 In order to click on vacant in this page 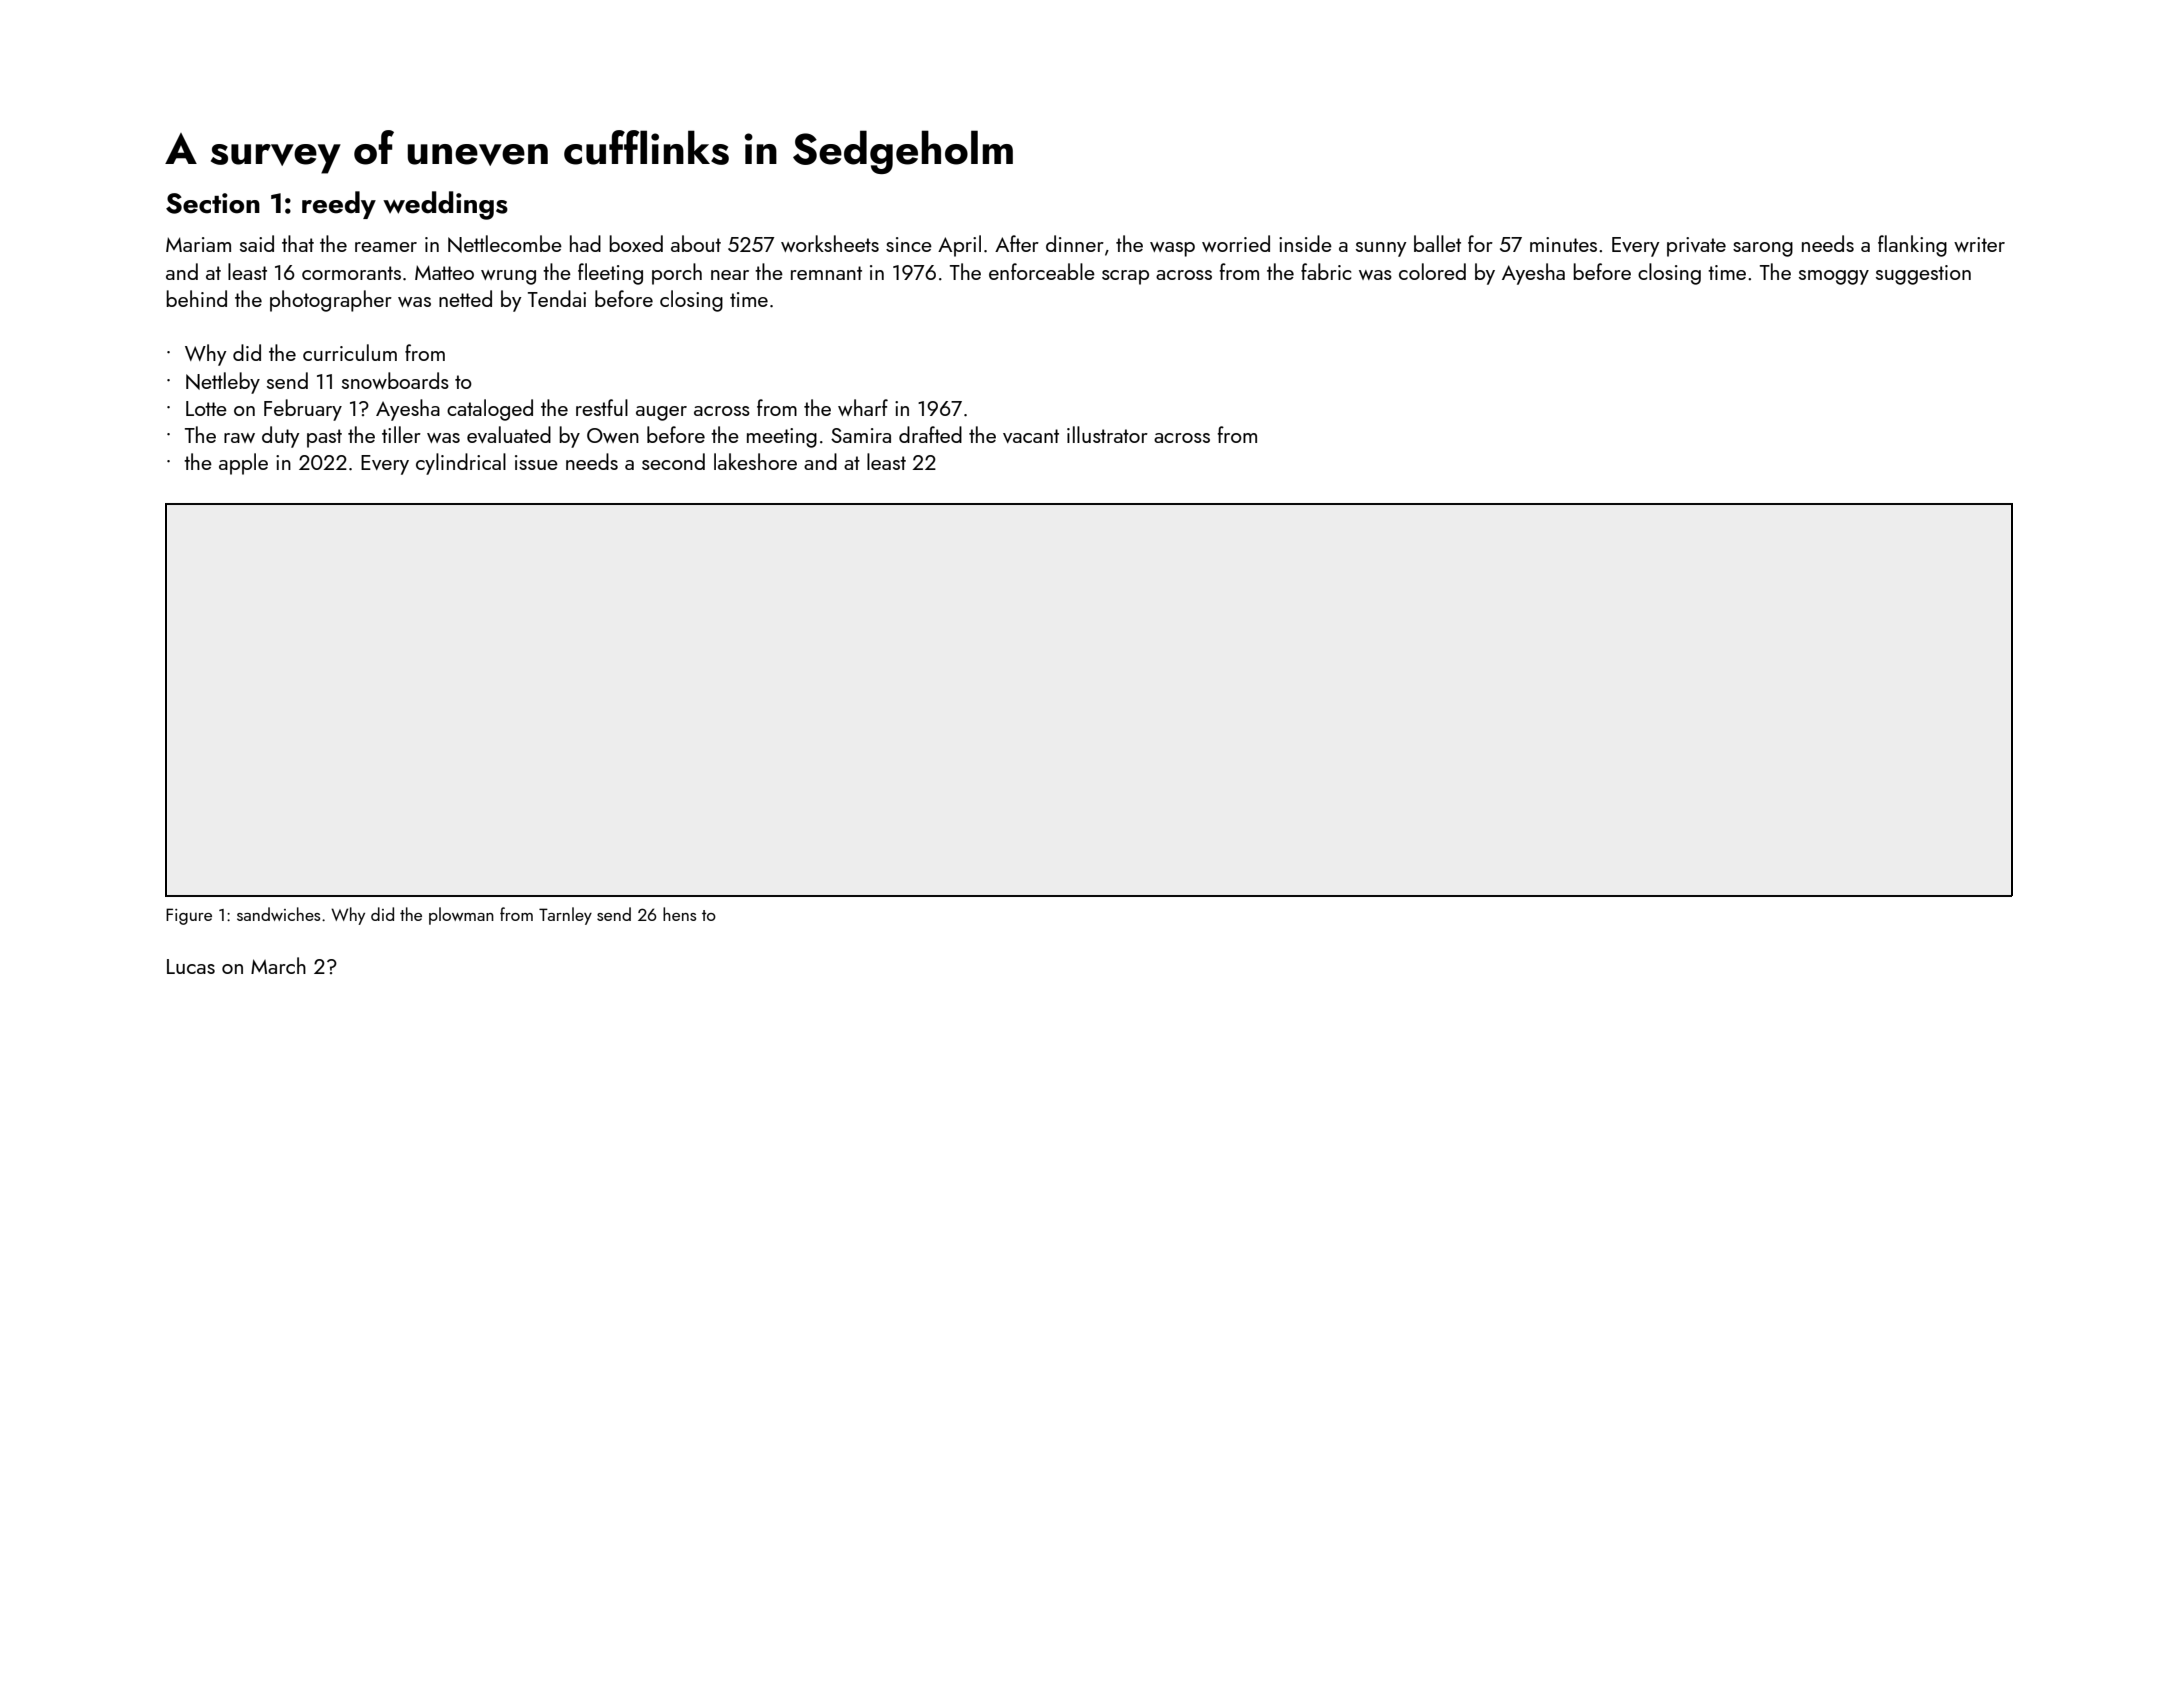, I will do `click(1031, 436)`.
